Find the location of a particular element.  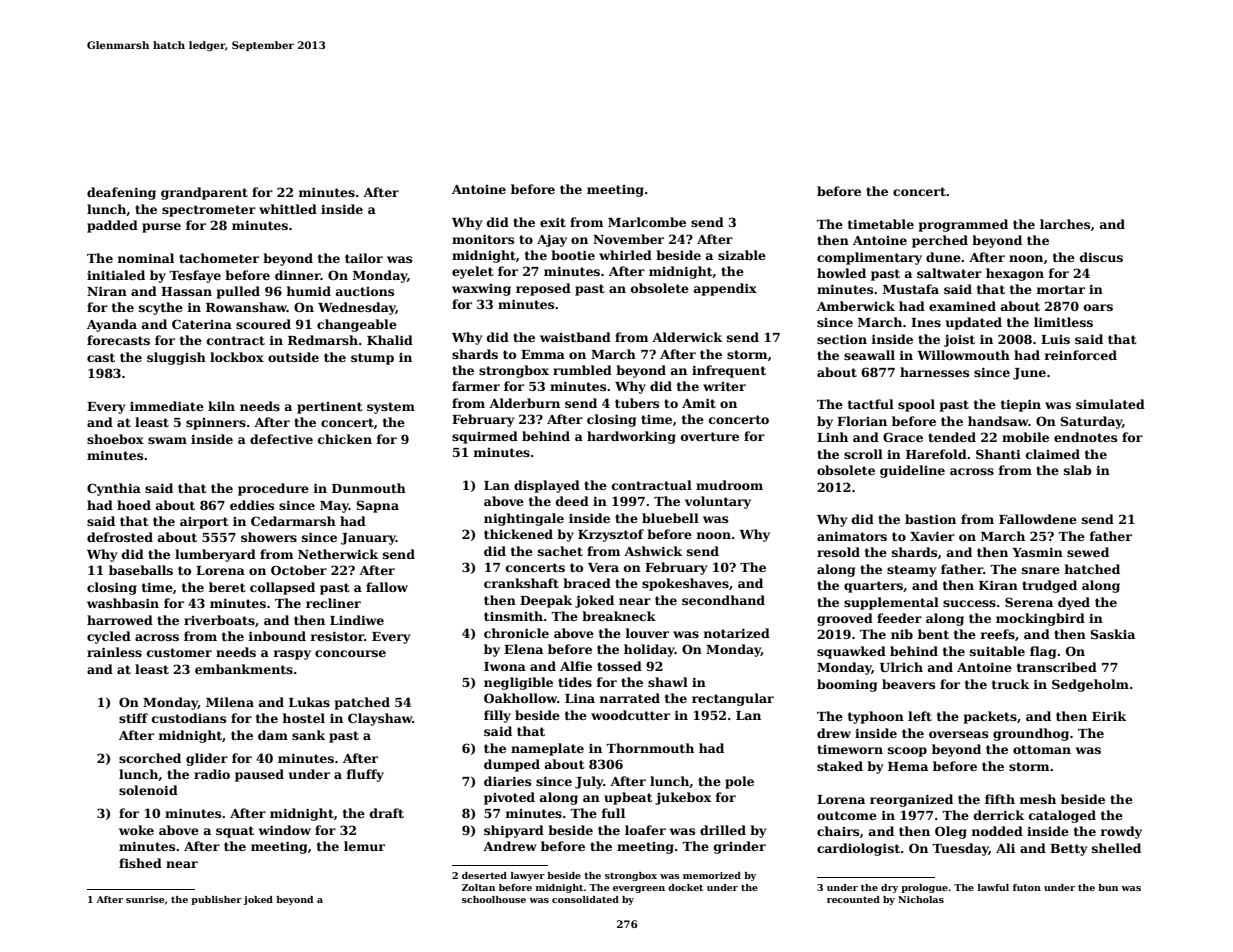

harrowed is located at coordinates (120, 620).
